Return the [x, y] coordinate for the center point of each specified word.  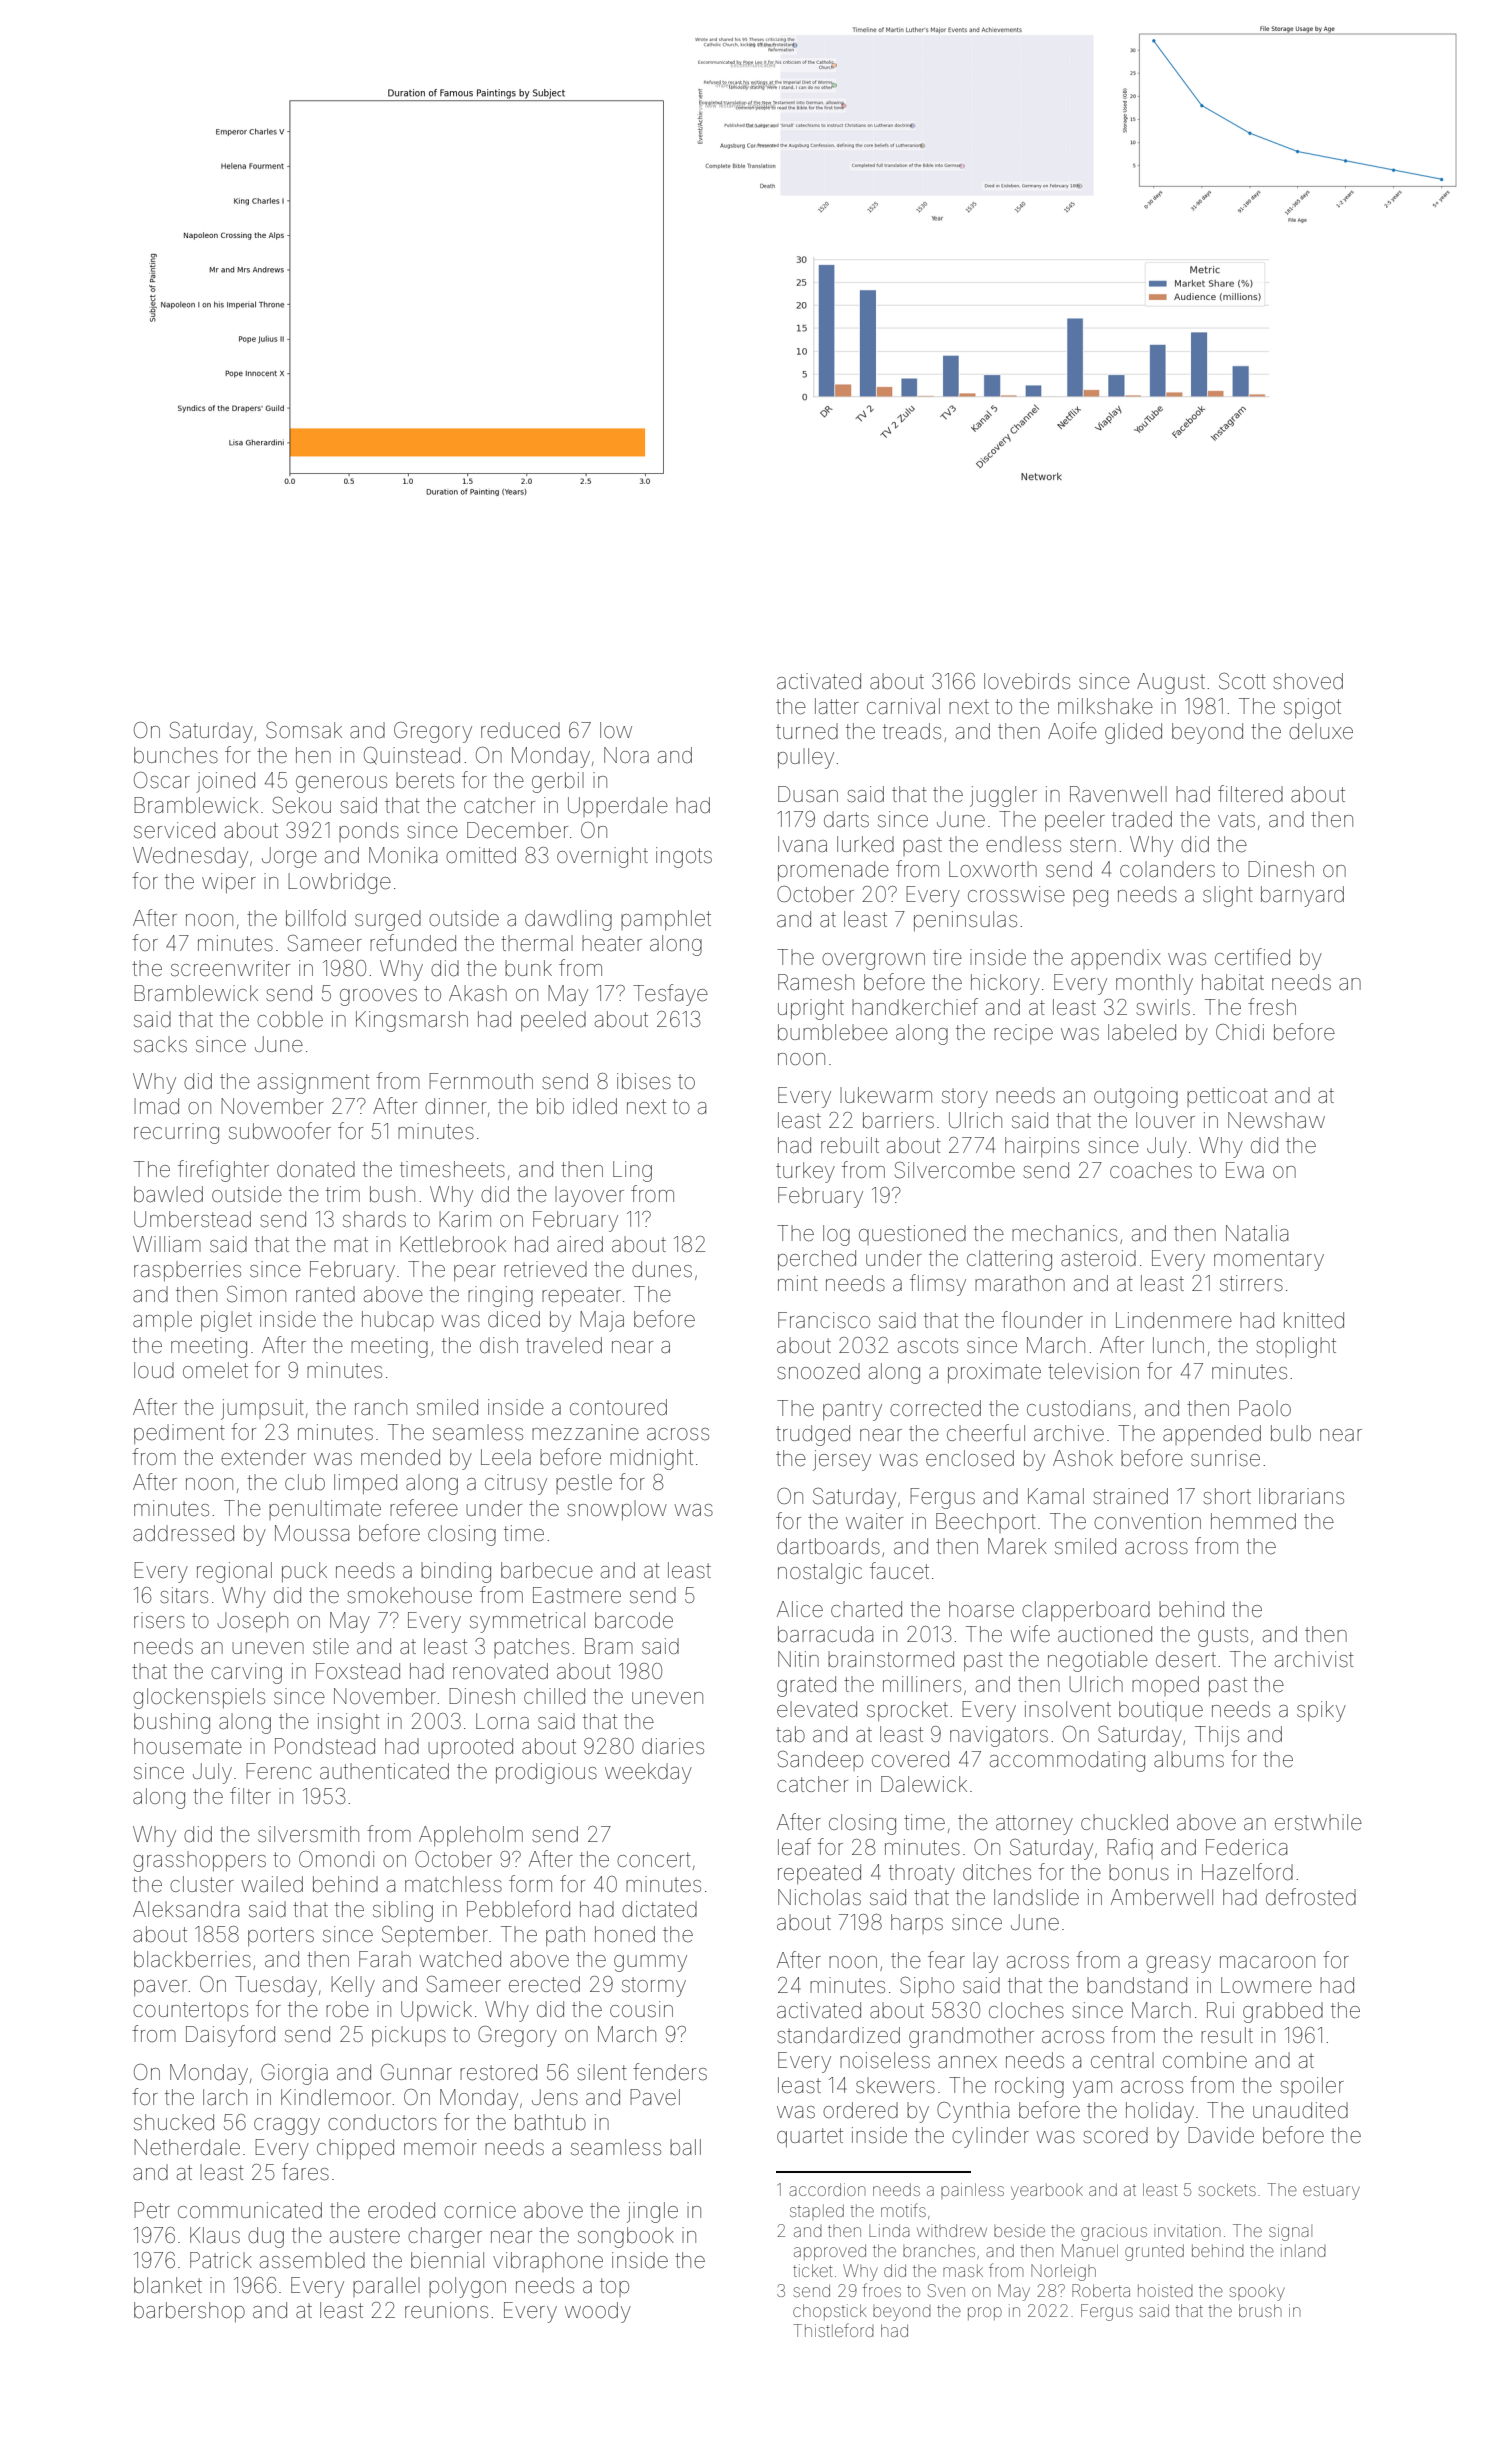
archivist [1314, 1659]
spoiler [1312, 2087]
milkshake [1105, 706]
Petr [152, 2210]
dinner [455, 1106]
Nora [626, 755]
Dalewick [924, 1784]
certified [1252, 957]
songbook [626, 2237]
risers [159, 1620]
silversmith [308, 1834]
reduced [520, 730]
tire [947, 957]
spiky [1321, 1711]
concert [654, 1860]
